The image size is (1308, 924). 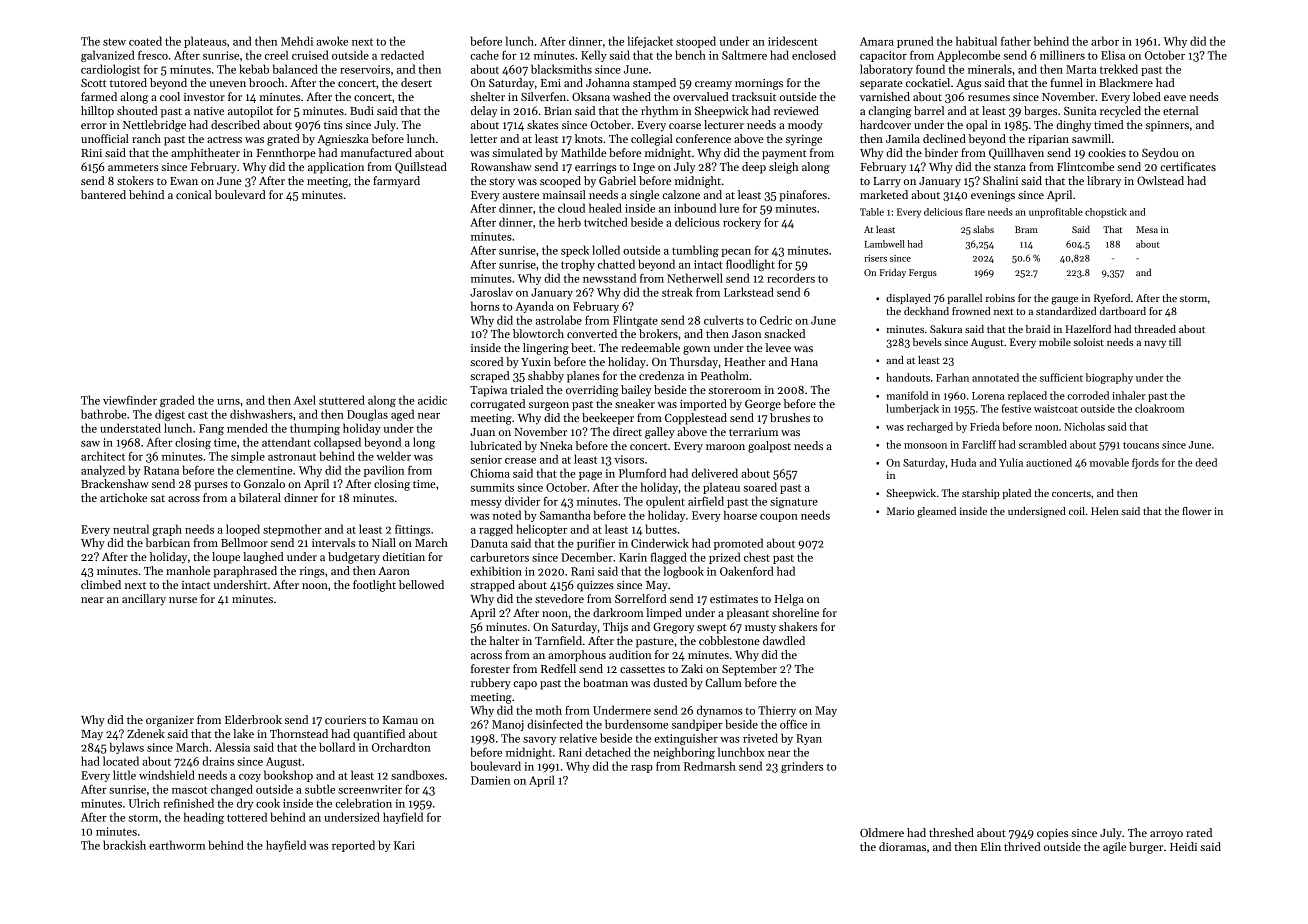 I want to click on Rini, so click(x=91, y=153).
